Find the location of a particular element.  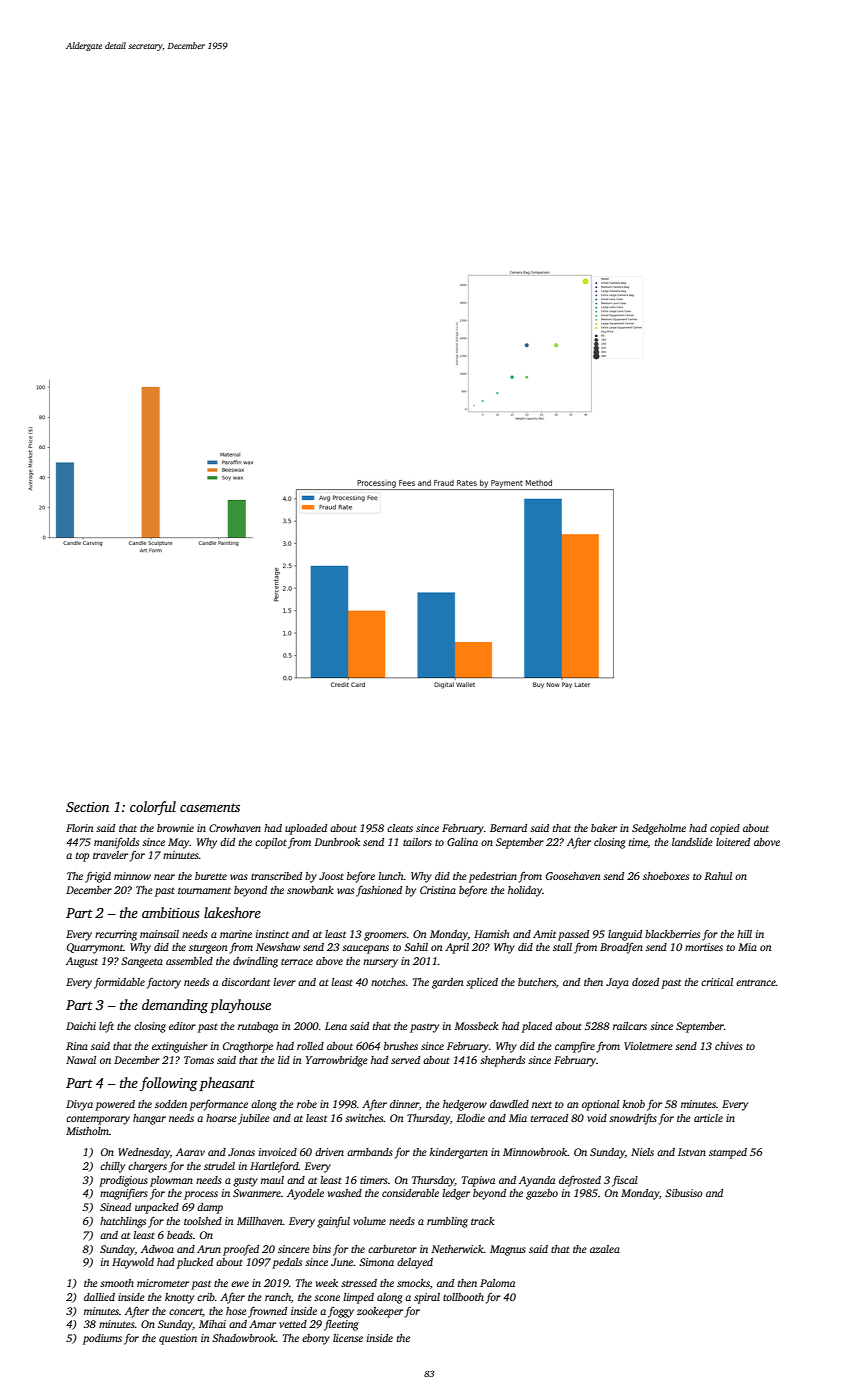

Section is located at coordinates (87, 807).
